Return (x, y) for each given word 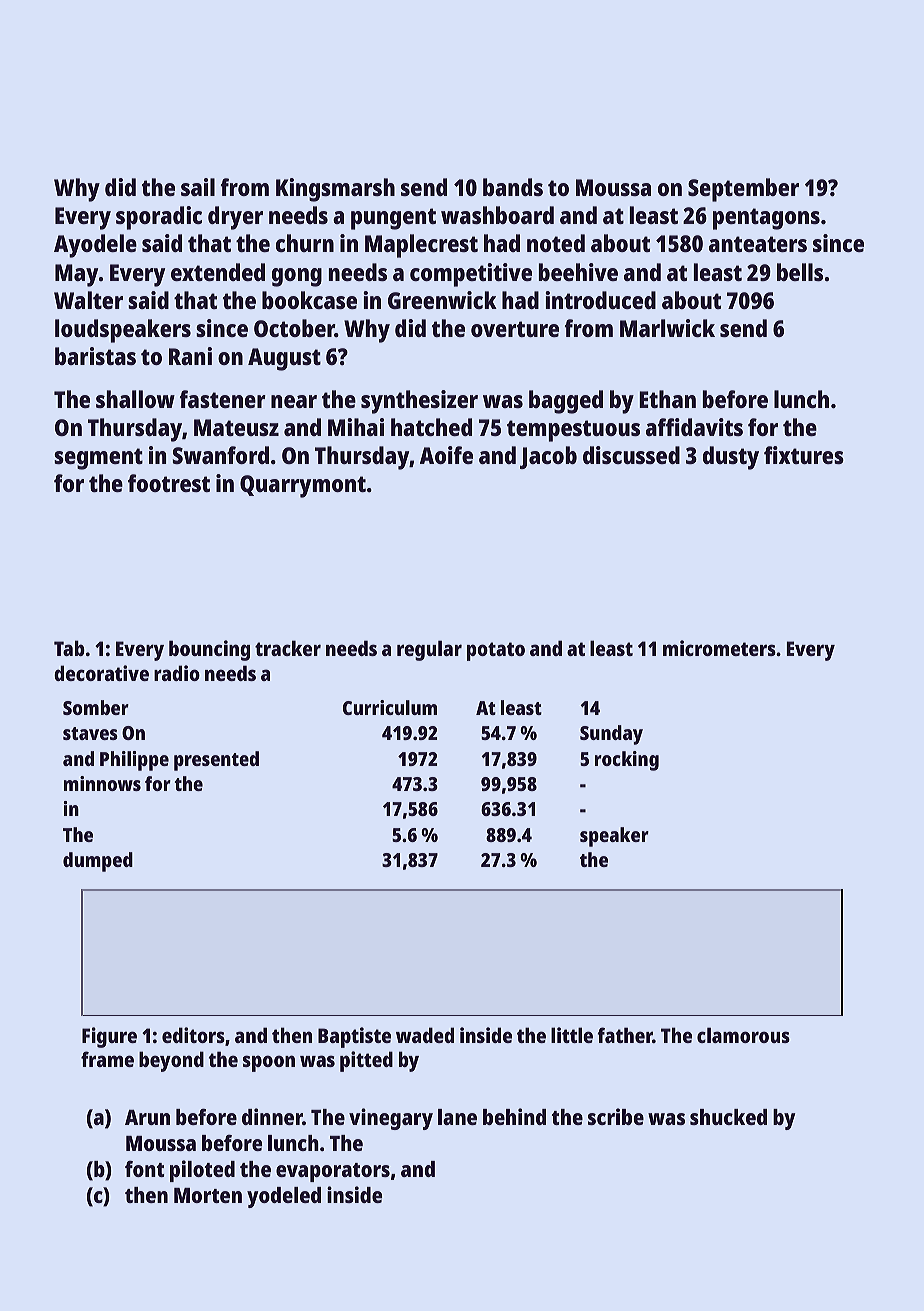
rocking (627, 761)
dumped (98, 862)
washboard (497, 215)
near (294, 401)
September (743, 190)
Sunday (611, 735)
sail (198, 187)
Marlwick (667, 328)
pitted (366, 1061)
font (144, 1169)
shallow (135, 399)
